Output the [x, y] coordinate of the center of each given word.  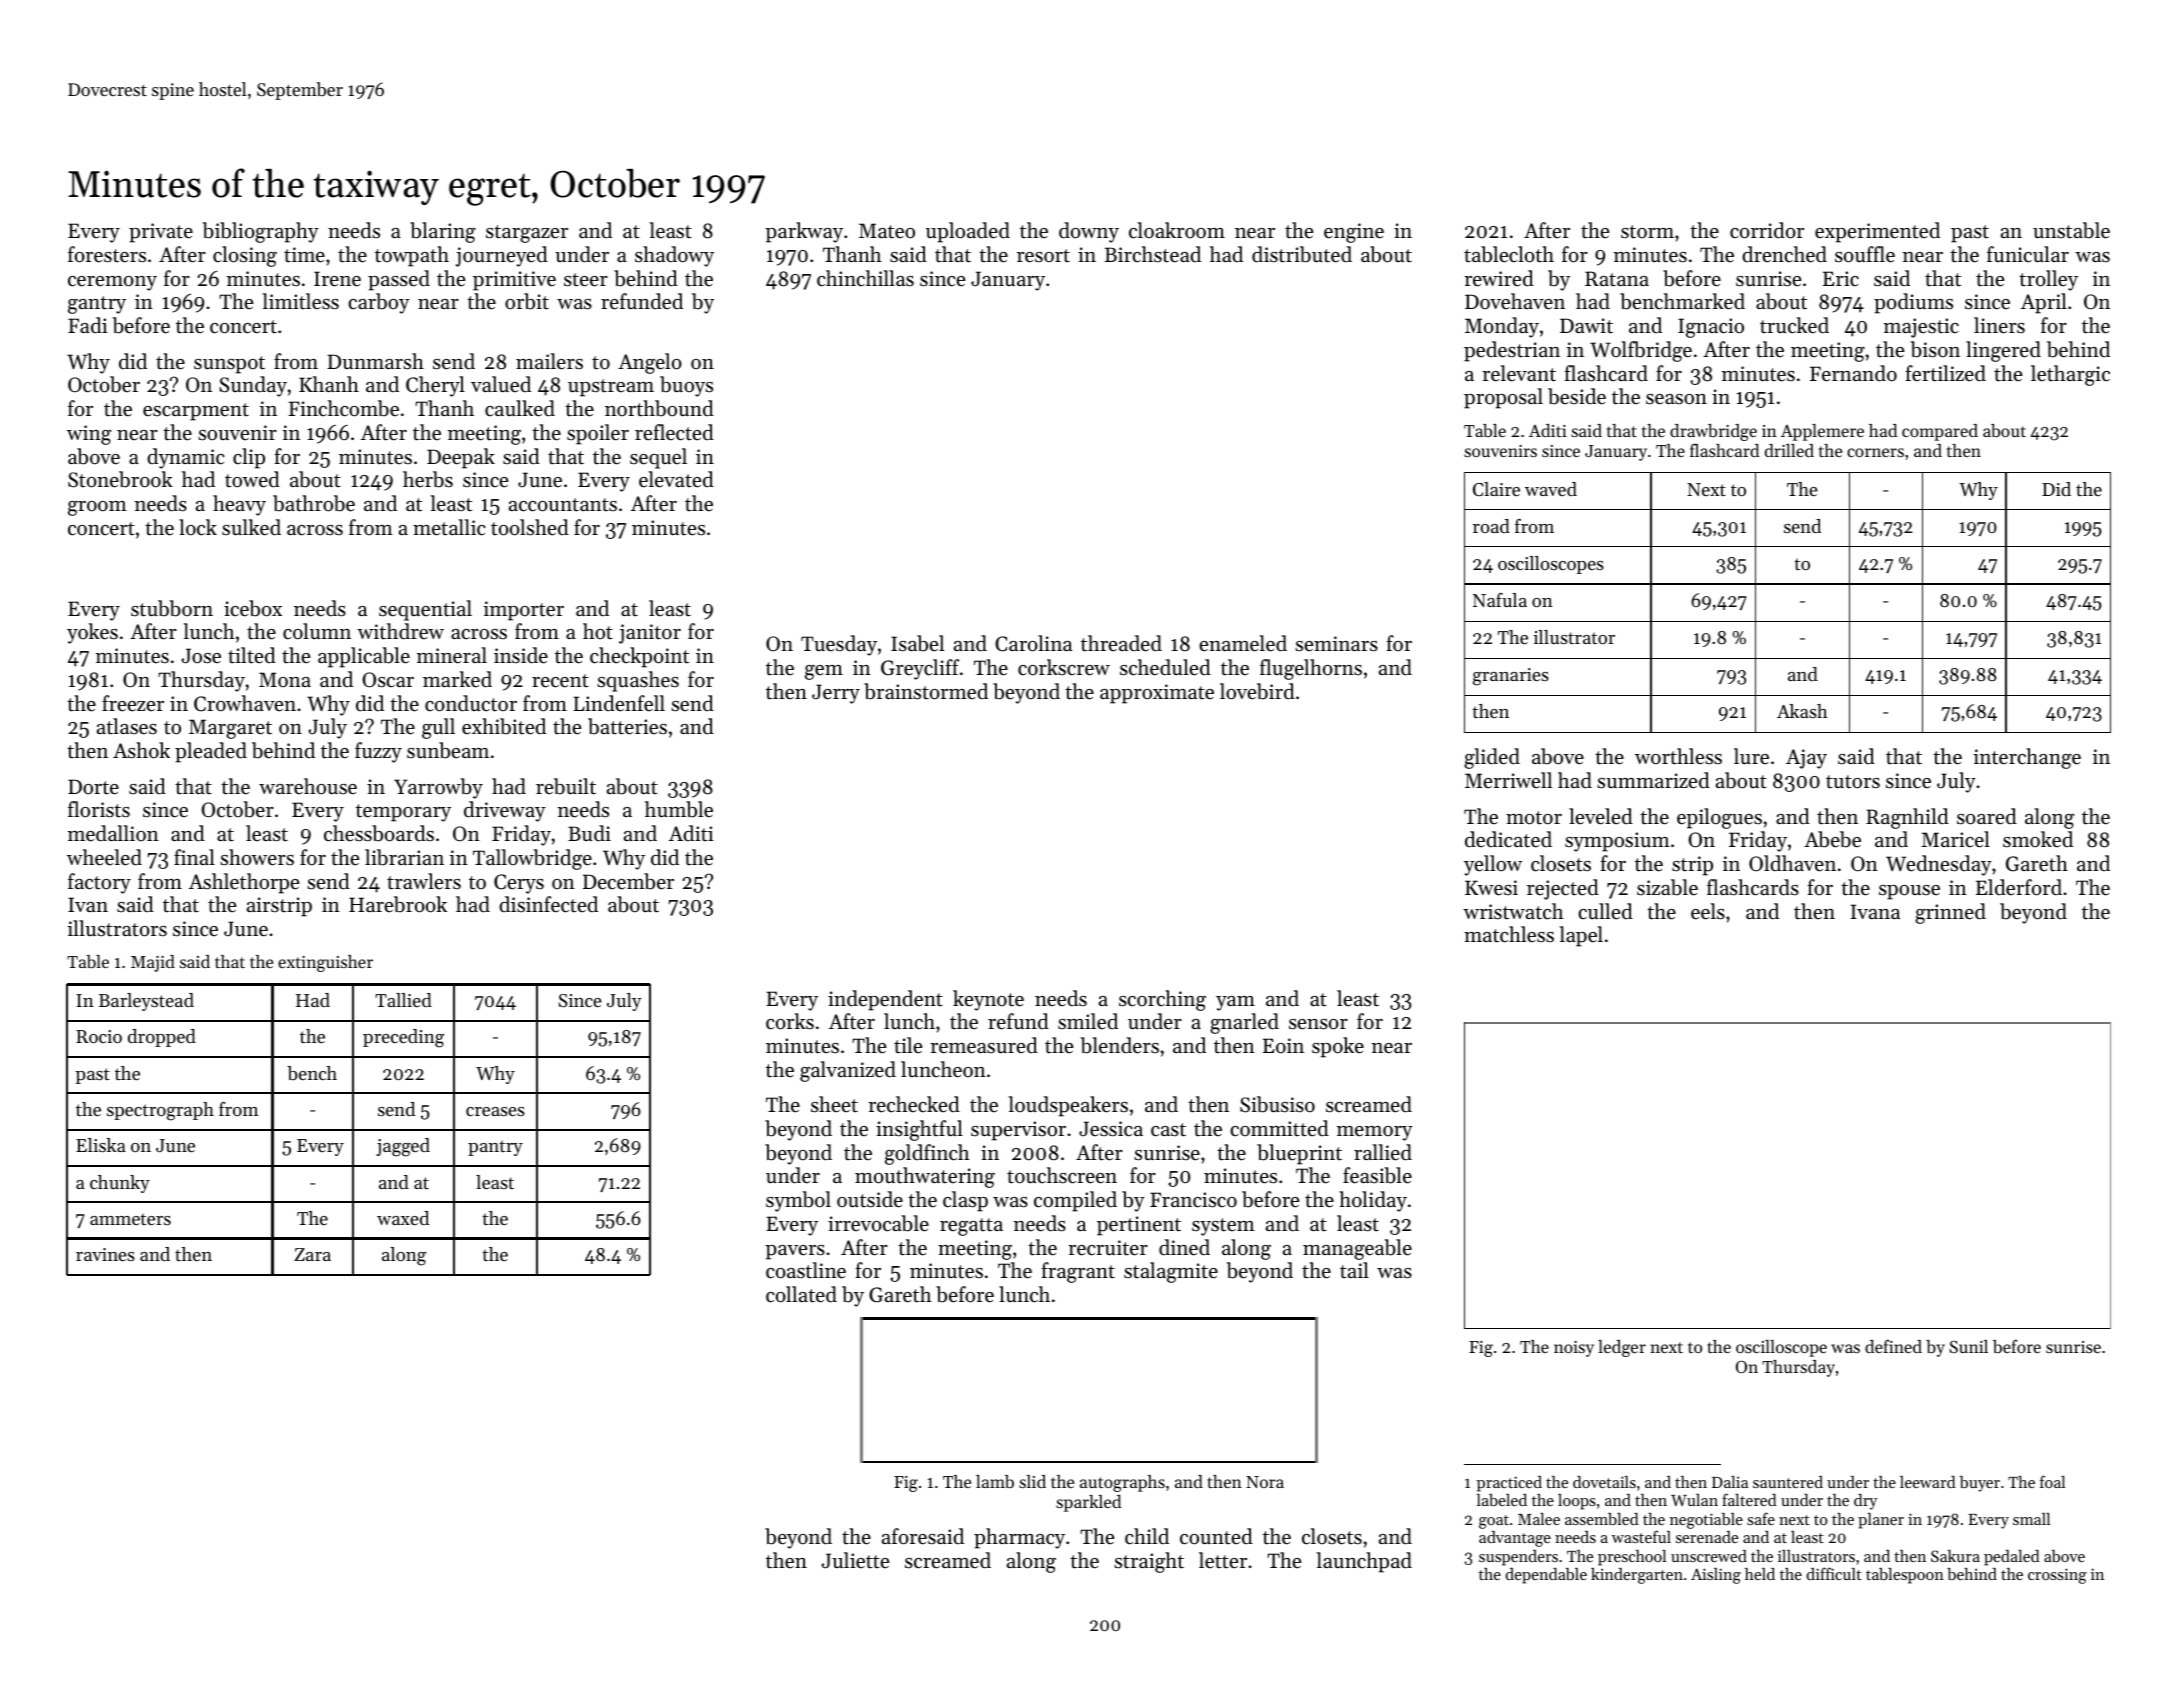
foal [2052, 1481]
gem [824, 672]
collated [801, 1294]
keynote [988, 1000]
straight [1149, 1562]
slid [1032, 1481]
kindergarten [1637, 1576]
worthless [1678, 756]
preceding [403, 1038]
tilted [252, 655]
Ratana [1617, 279]
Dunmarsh [375, 361]
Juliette [855, 1560]
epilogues [1719, 818]
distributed [1302, 254]
